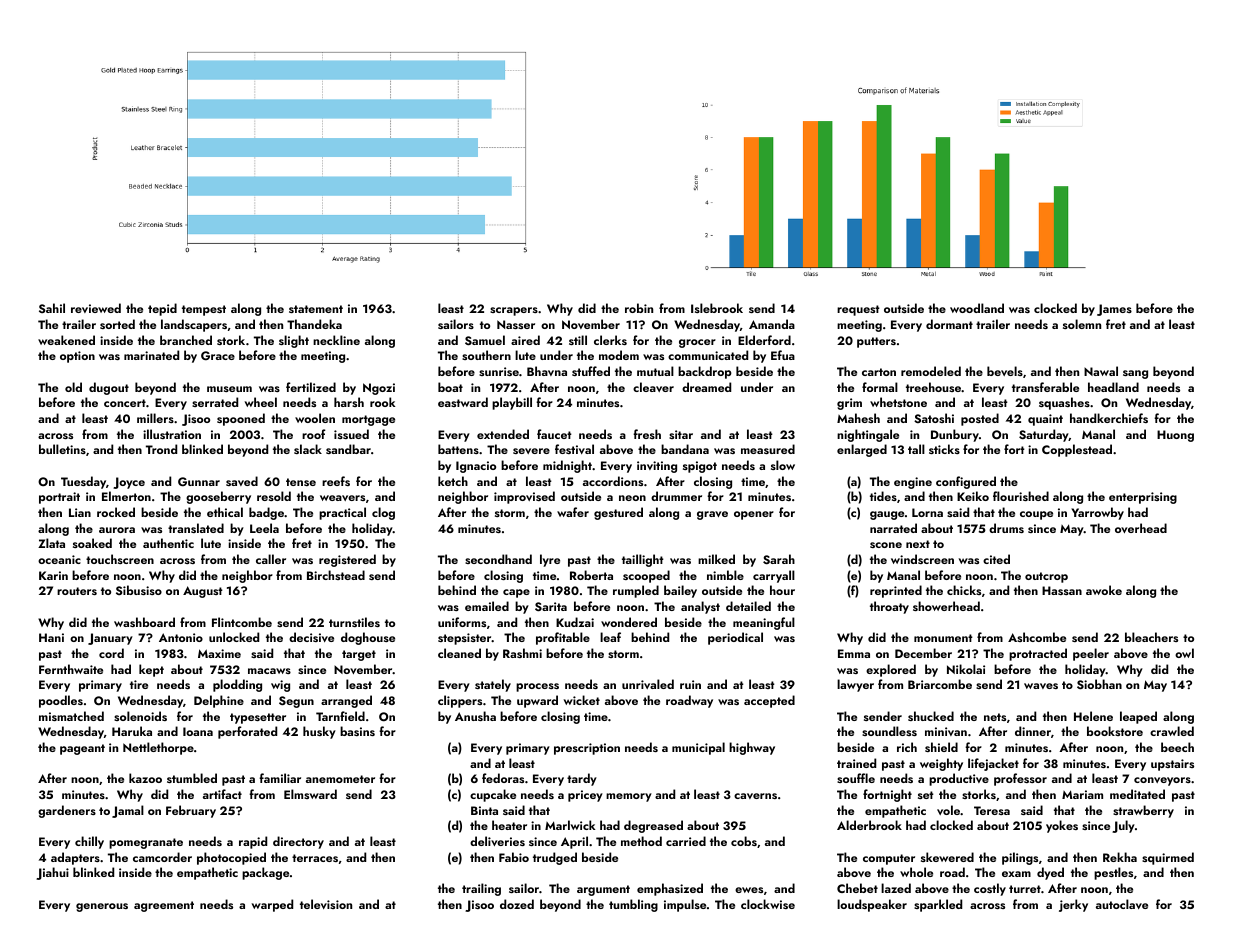 This screenshot has height=952, width=1233. What do you see at coordinates (1122, 904) in the screenshot?
I see `autoclave` at bounding box center [1122, 904].
